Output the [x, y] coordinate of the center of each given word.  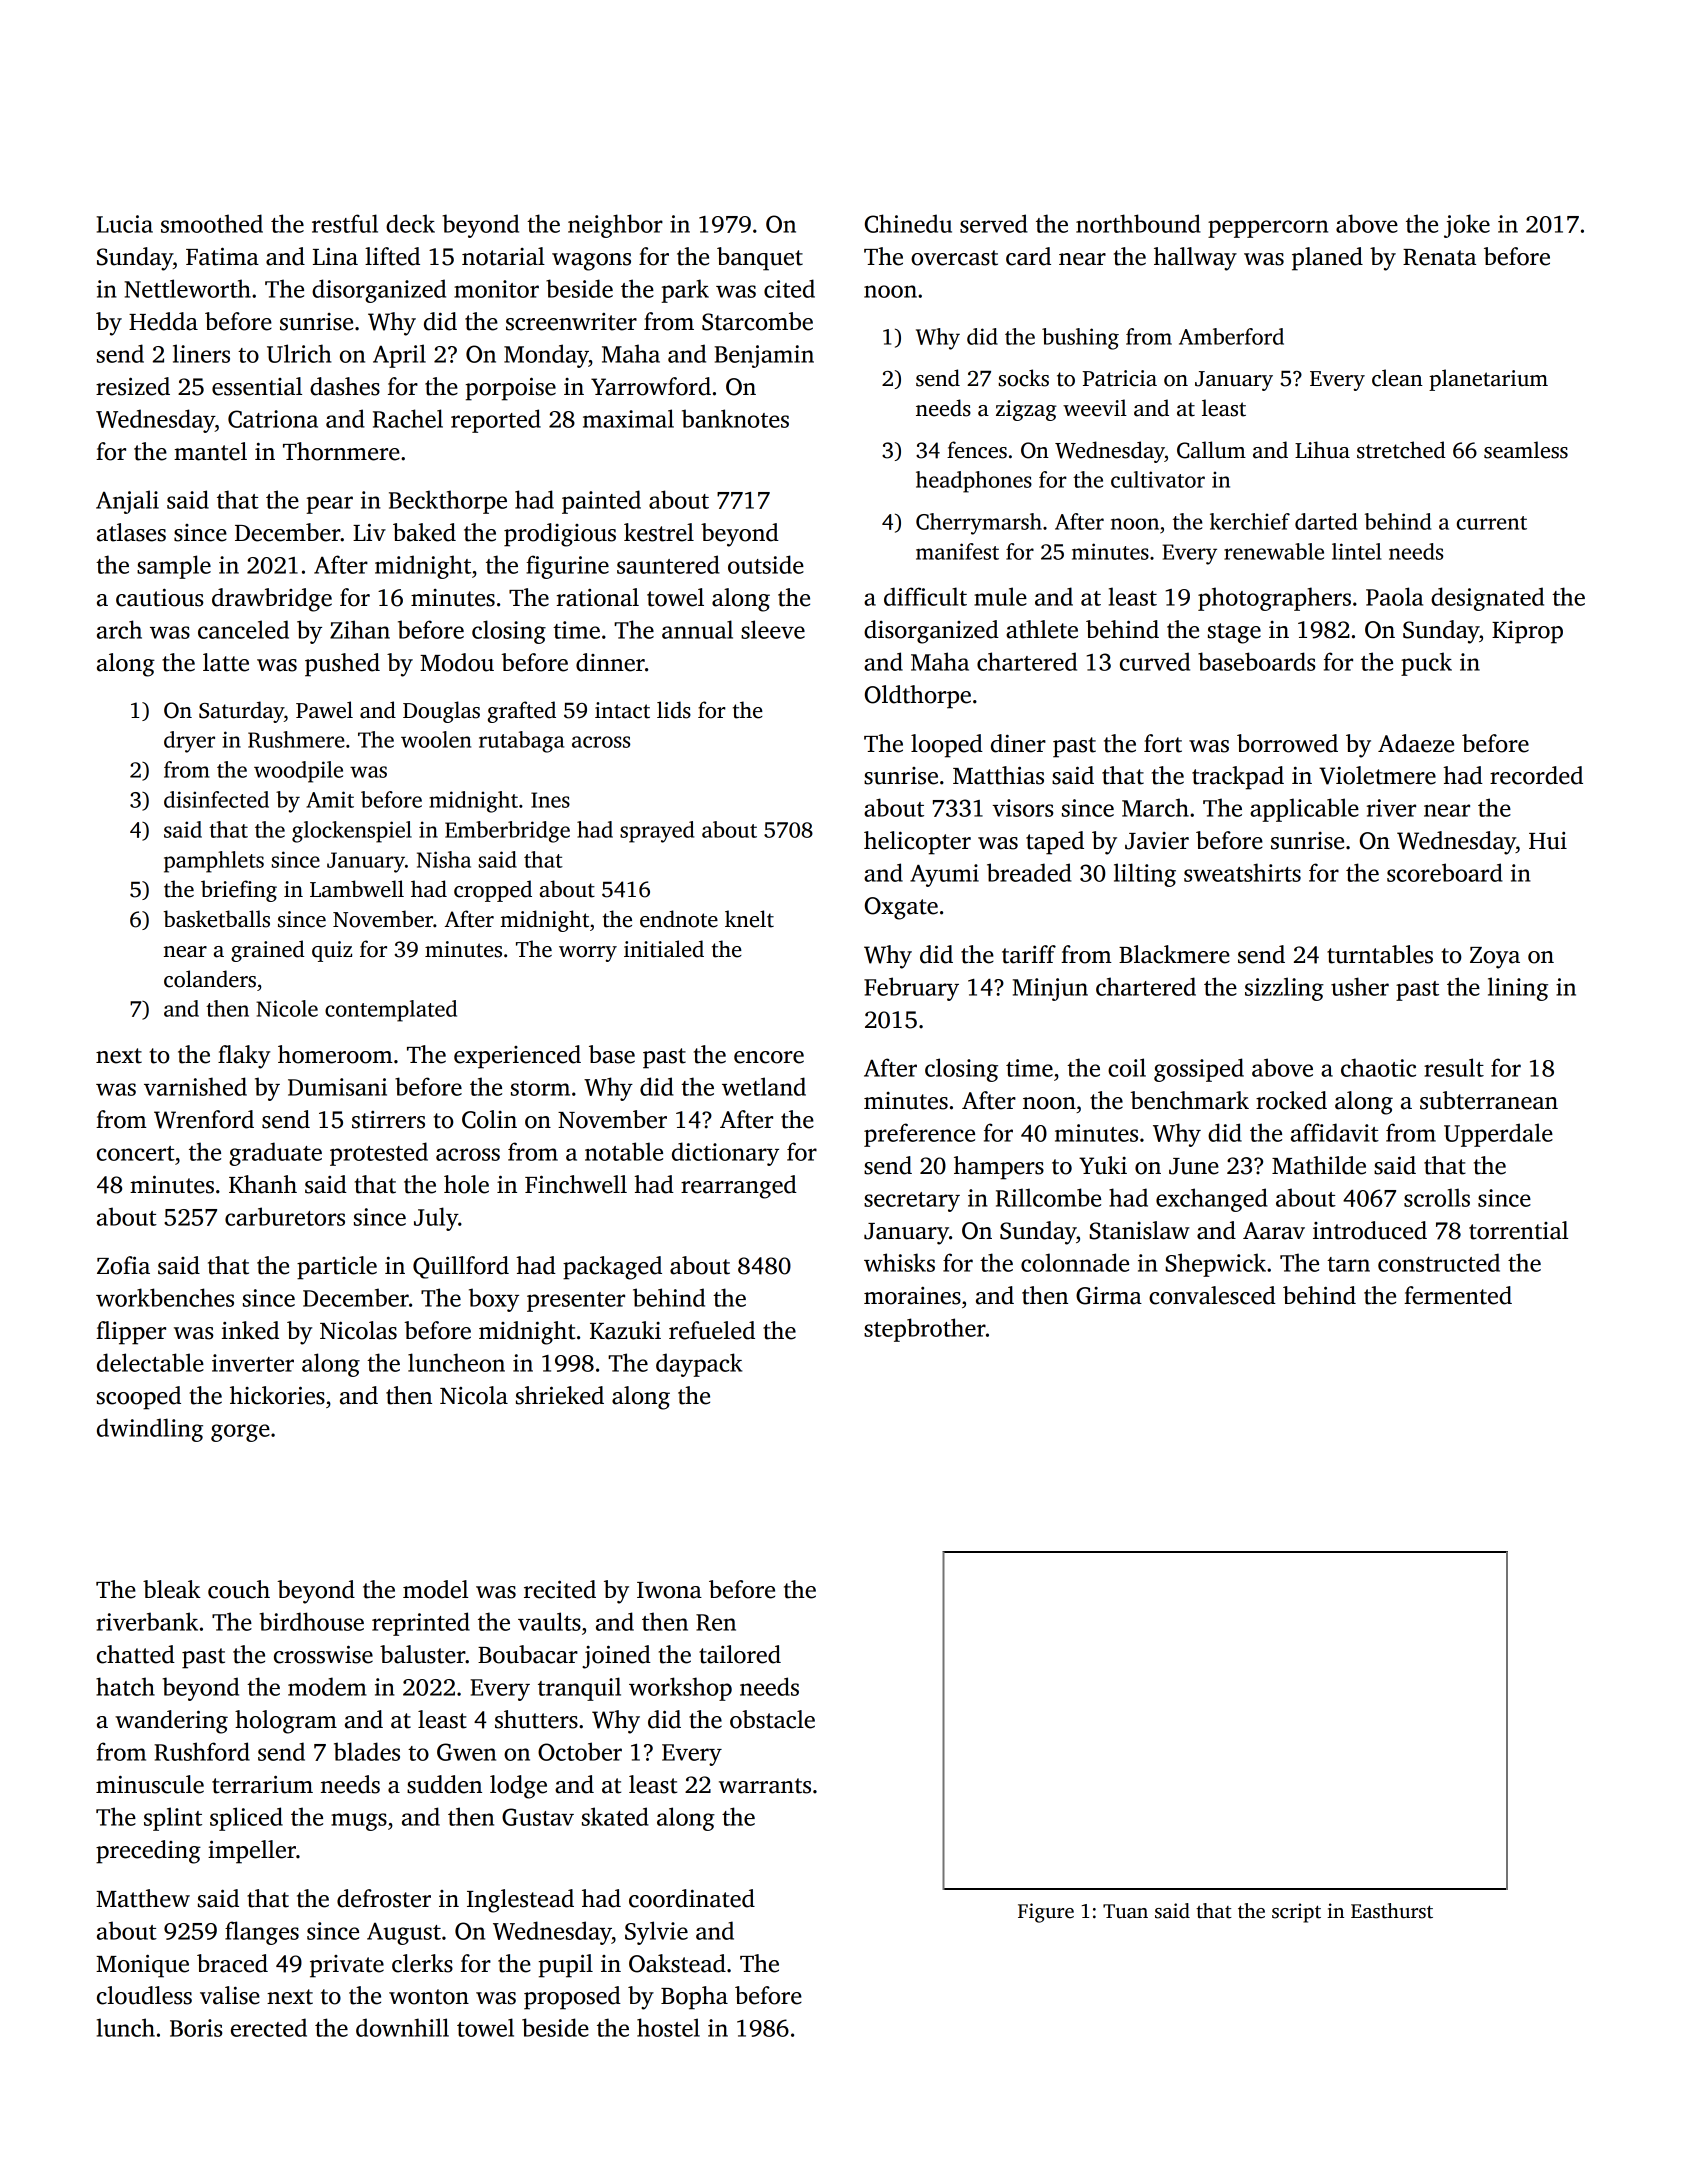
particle [337, 1268]
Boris [196, 2028]
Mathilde [1319, 1165]
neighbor [615, 226]
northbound [1138, 223]
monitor [496, 289]
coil [1127, 1067]
